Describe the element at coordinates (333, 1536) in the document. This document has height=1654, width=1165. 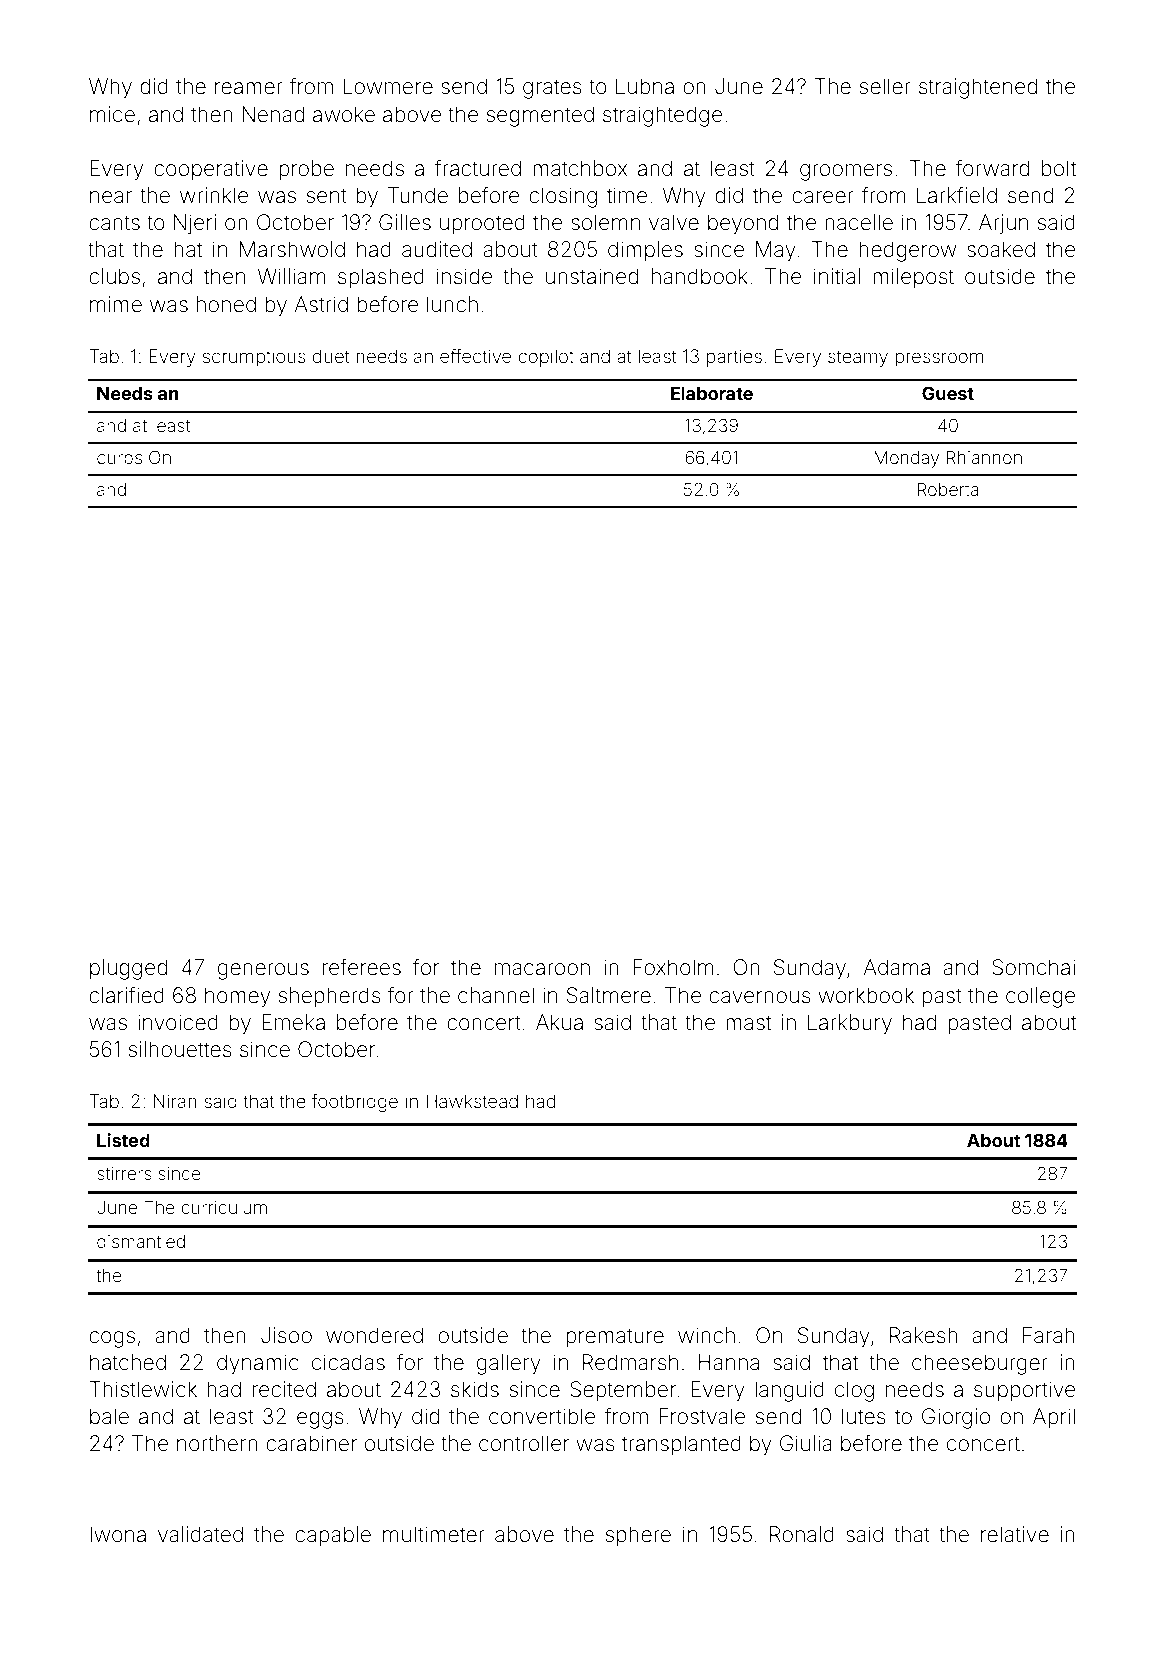
I see `capable` at that location.
